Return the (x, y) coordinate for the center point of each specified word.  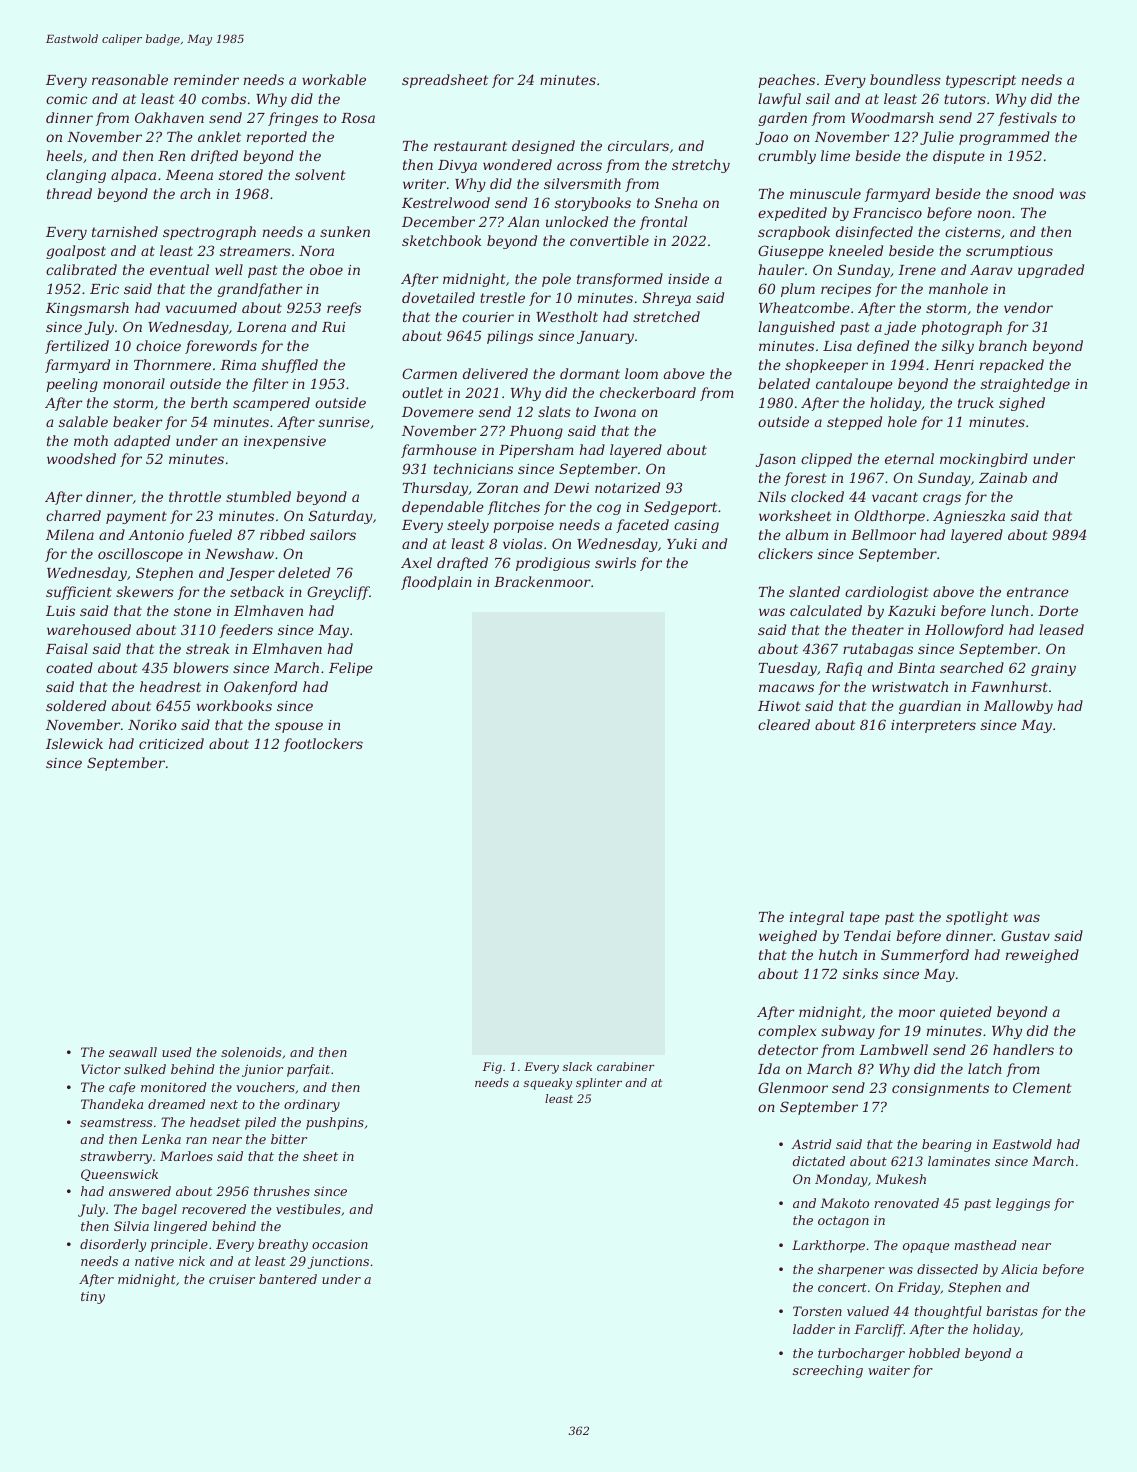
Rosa (358, 118)
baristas (1012, 1311)
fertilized (77, 347)
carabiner (626, 1066)
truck (976, 402)
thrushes (282, 1191)
